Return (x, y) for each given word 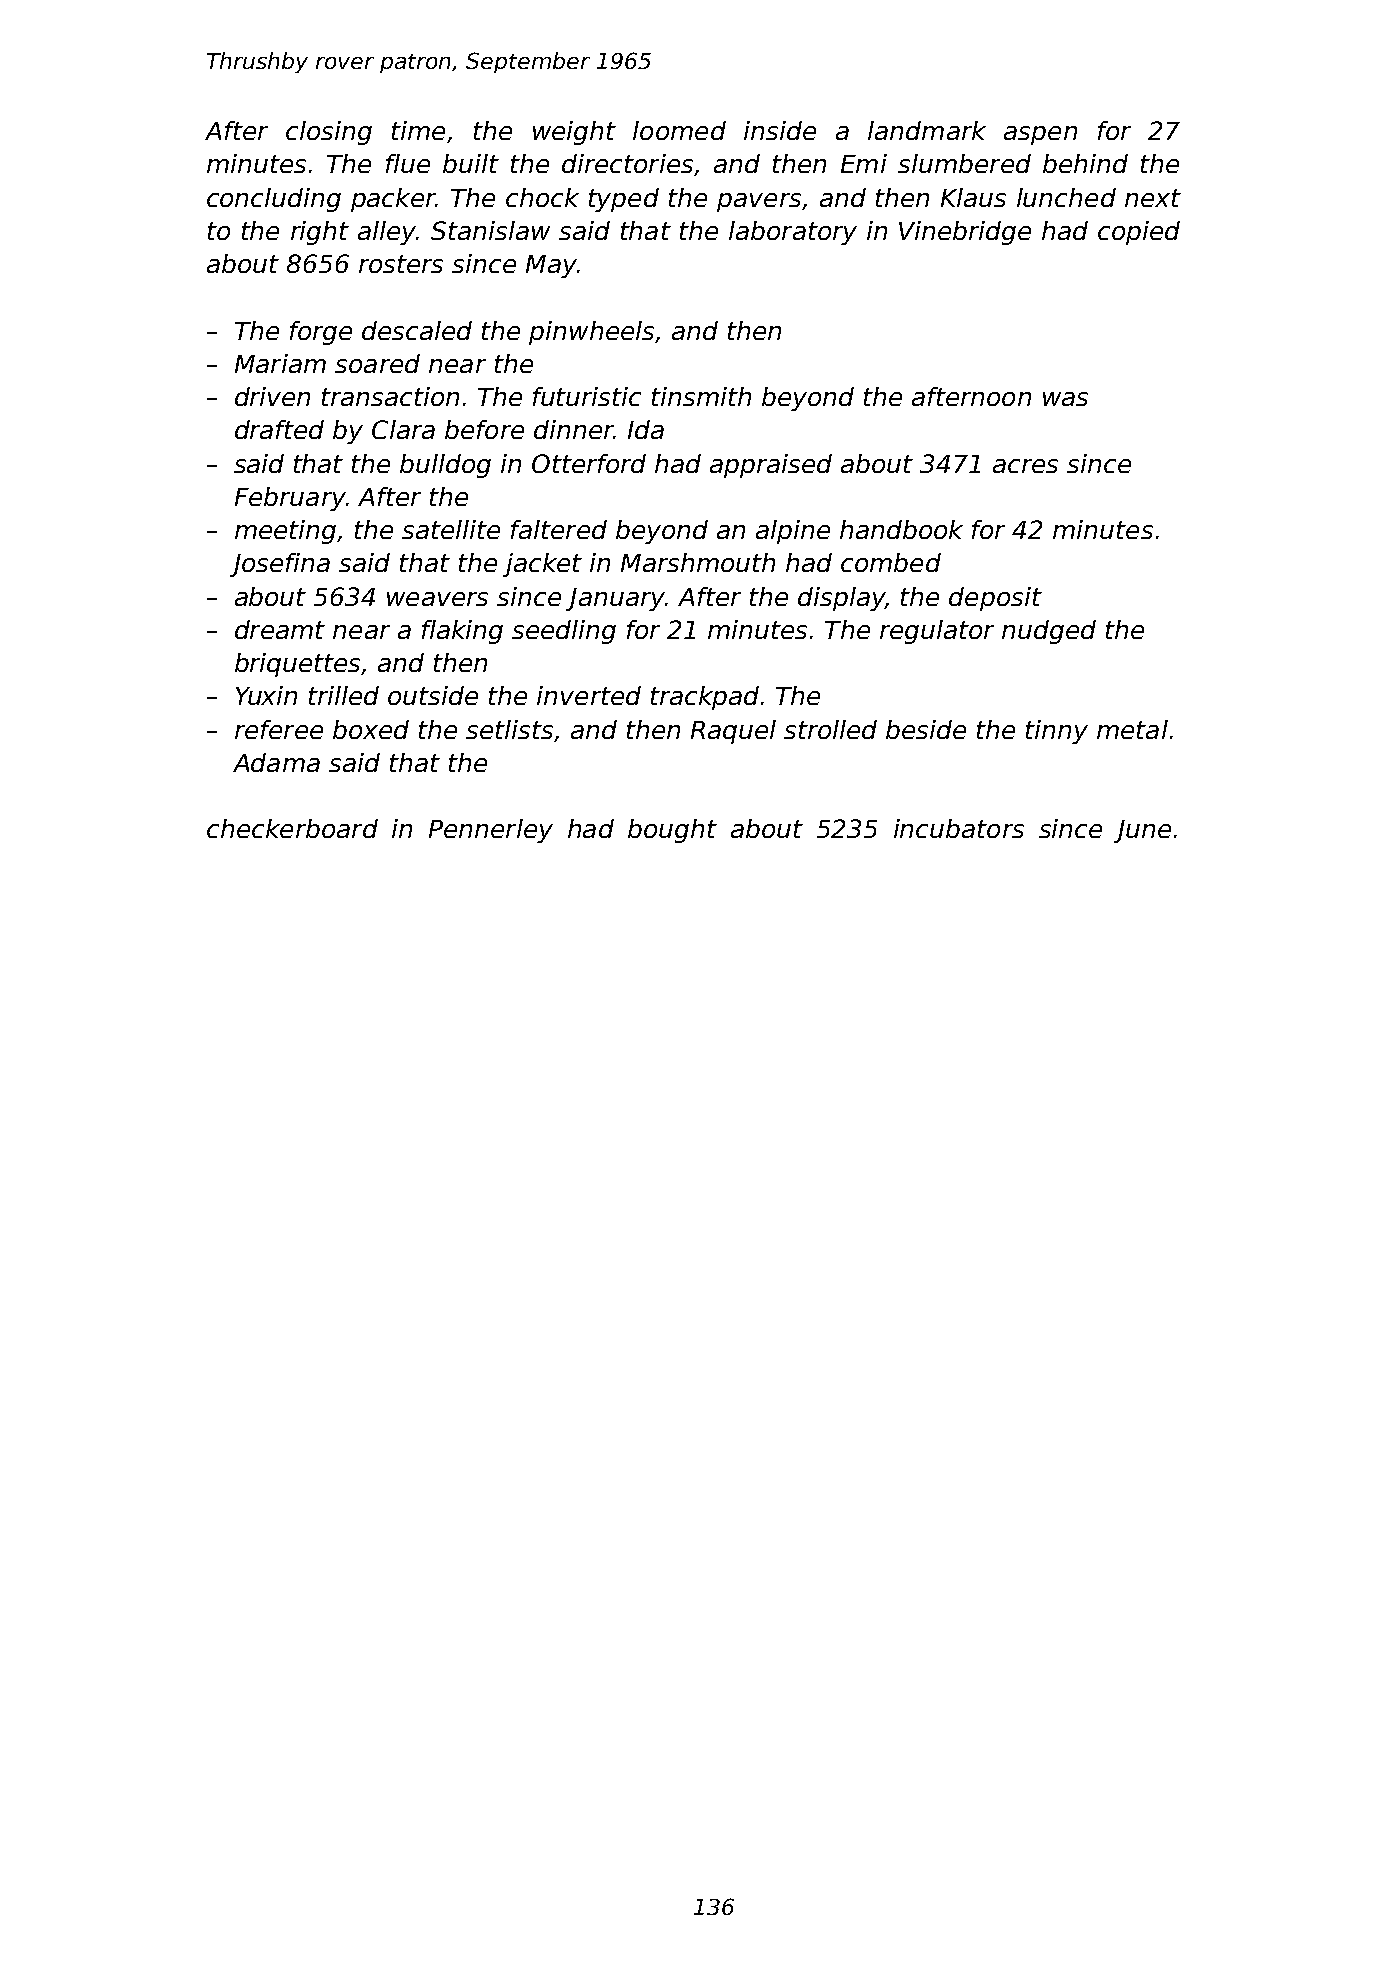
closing (329, 133)
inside (780, 130)
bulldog (445, 466)
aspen (1040, 135)
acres (1025, 466)
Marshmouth (698, 562)
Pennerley (491, 831)
